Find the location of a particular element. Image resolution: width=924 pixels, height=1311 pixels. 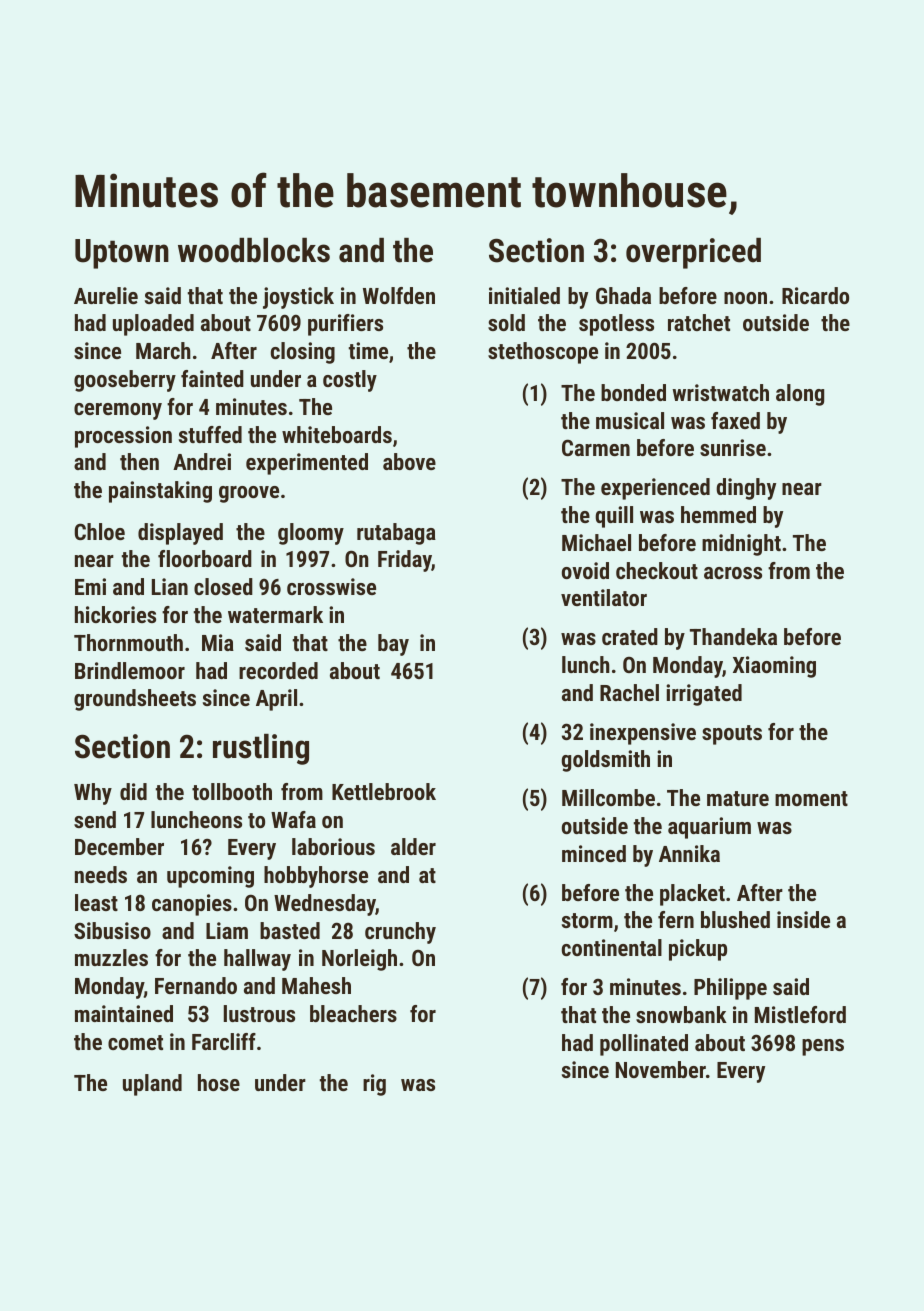

hose is located at coordinates (219, 1082).
